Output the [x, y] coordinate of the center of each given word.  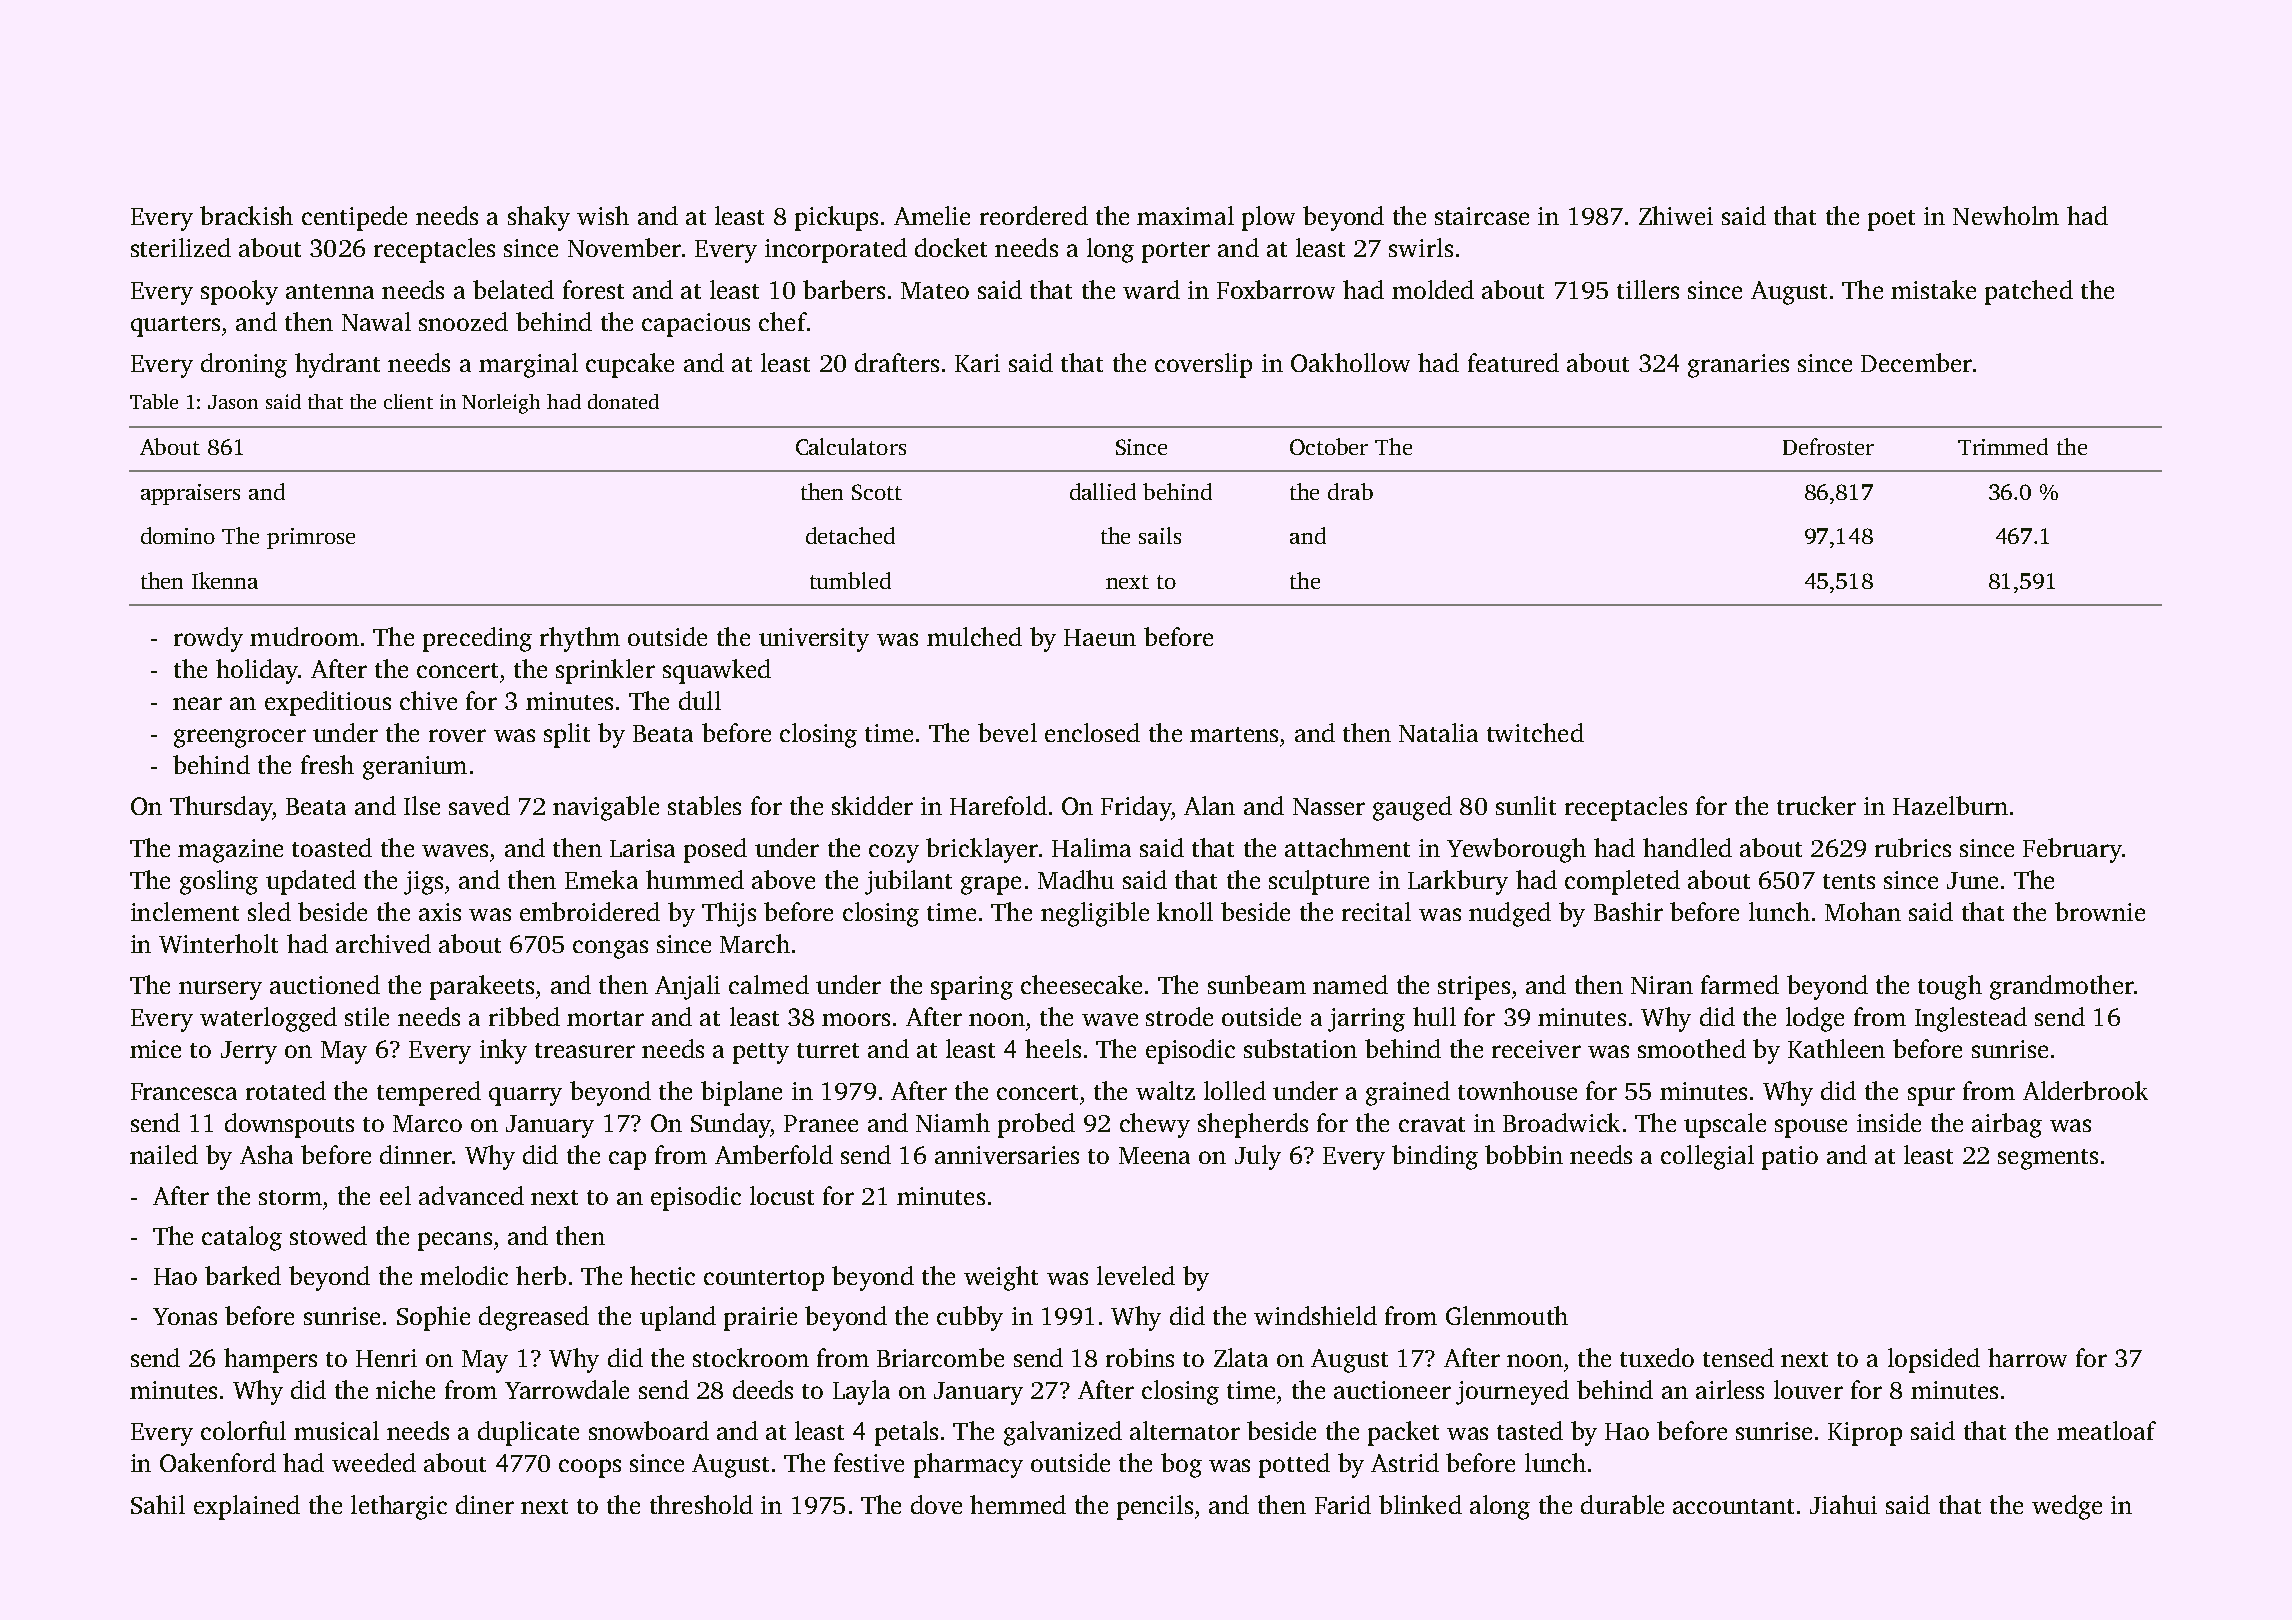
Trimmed [2003, 446]
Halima [1091, 847]
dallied [1103, 491]
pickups [836, 218]
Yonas [185, 1316]
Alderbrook [2085, 1090]
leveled [1136, 1275]
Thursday [221, 808]
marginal [528, 365]
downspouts [289, 1125]
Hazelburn [1950, 805]
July [1258, 1157]
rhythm [580, 639]
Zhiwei [1676, 215]
